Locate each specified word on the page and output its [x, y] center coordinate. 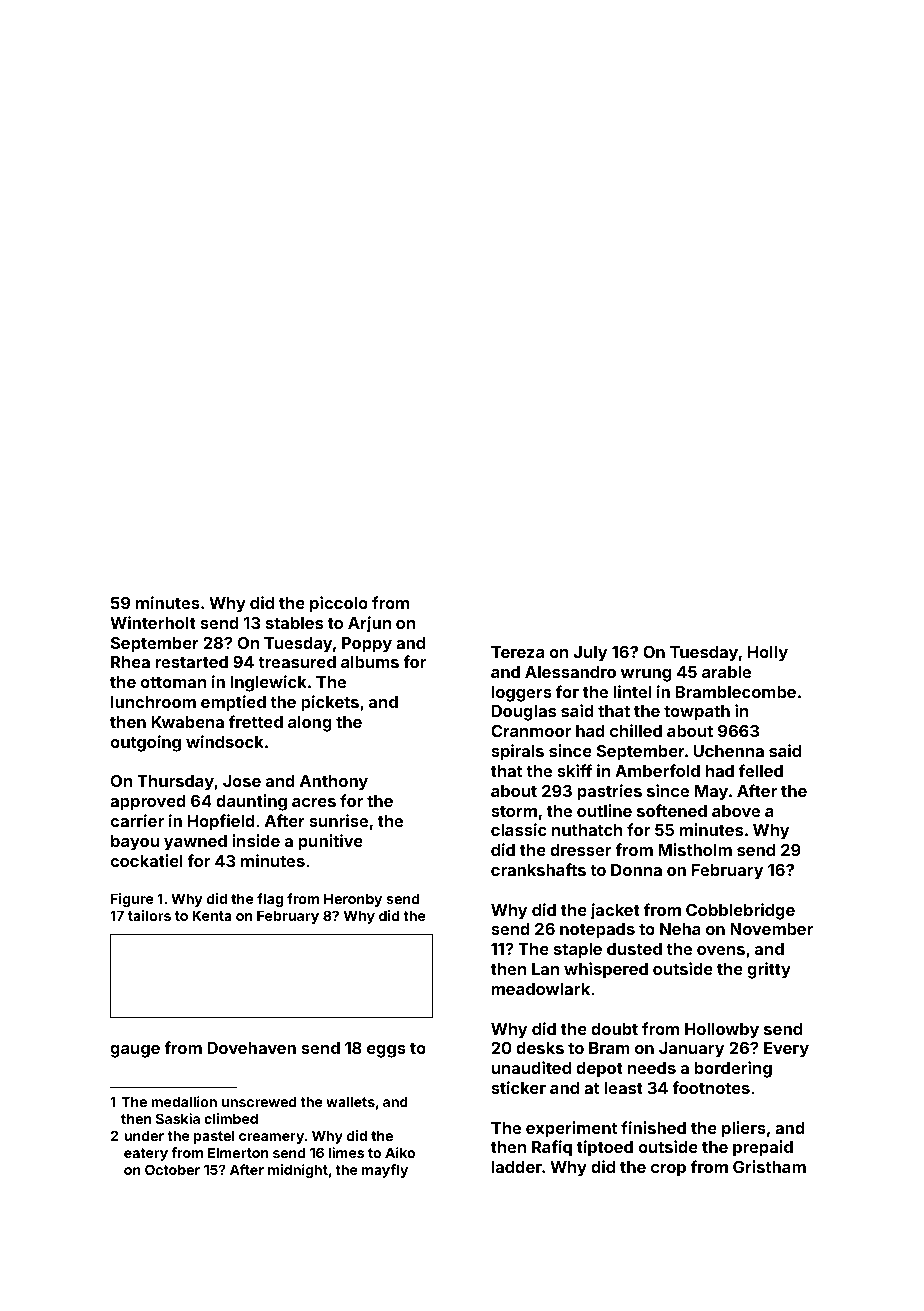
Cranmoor [531, 731]
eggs [386, 1051]
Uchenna [728, 751]
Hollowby [722, 1031]
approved [148, 803]
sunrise [338, 820]
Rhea [130, 662]
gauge [135, 1051]
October [172, 1169]
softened [672, 810]
